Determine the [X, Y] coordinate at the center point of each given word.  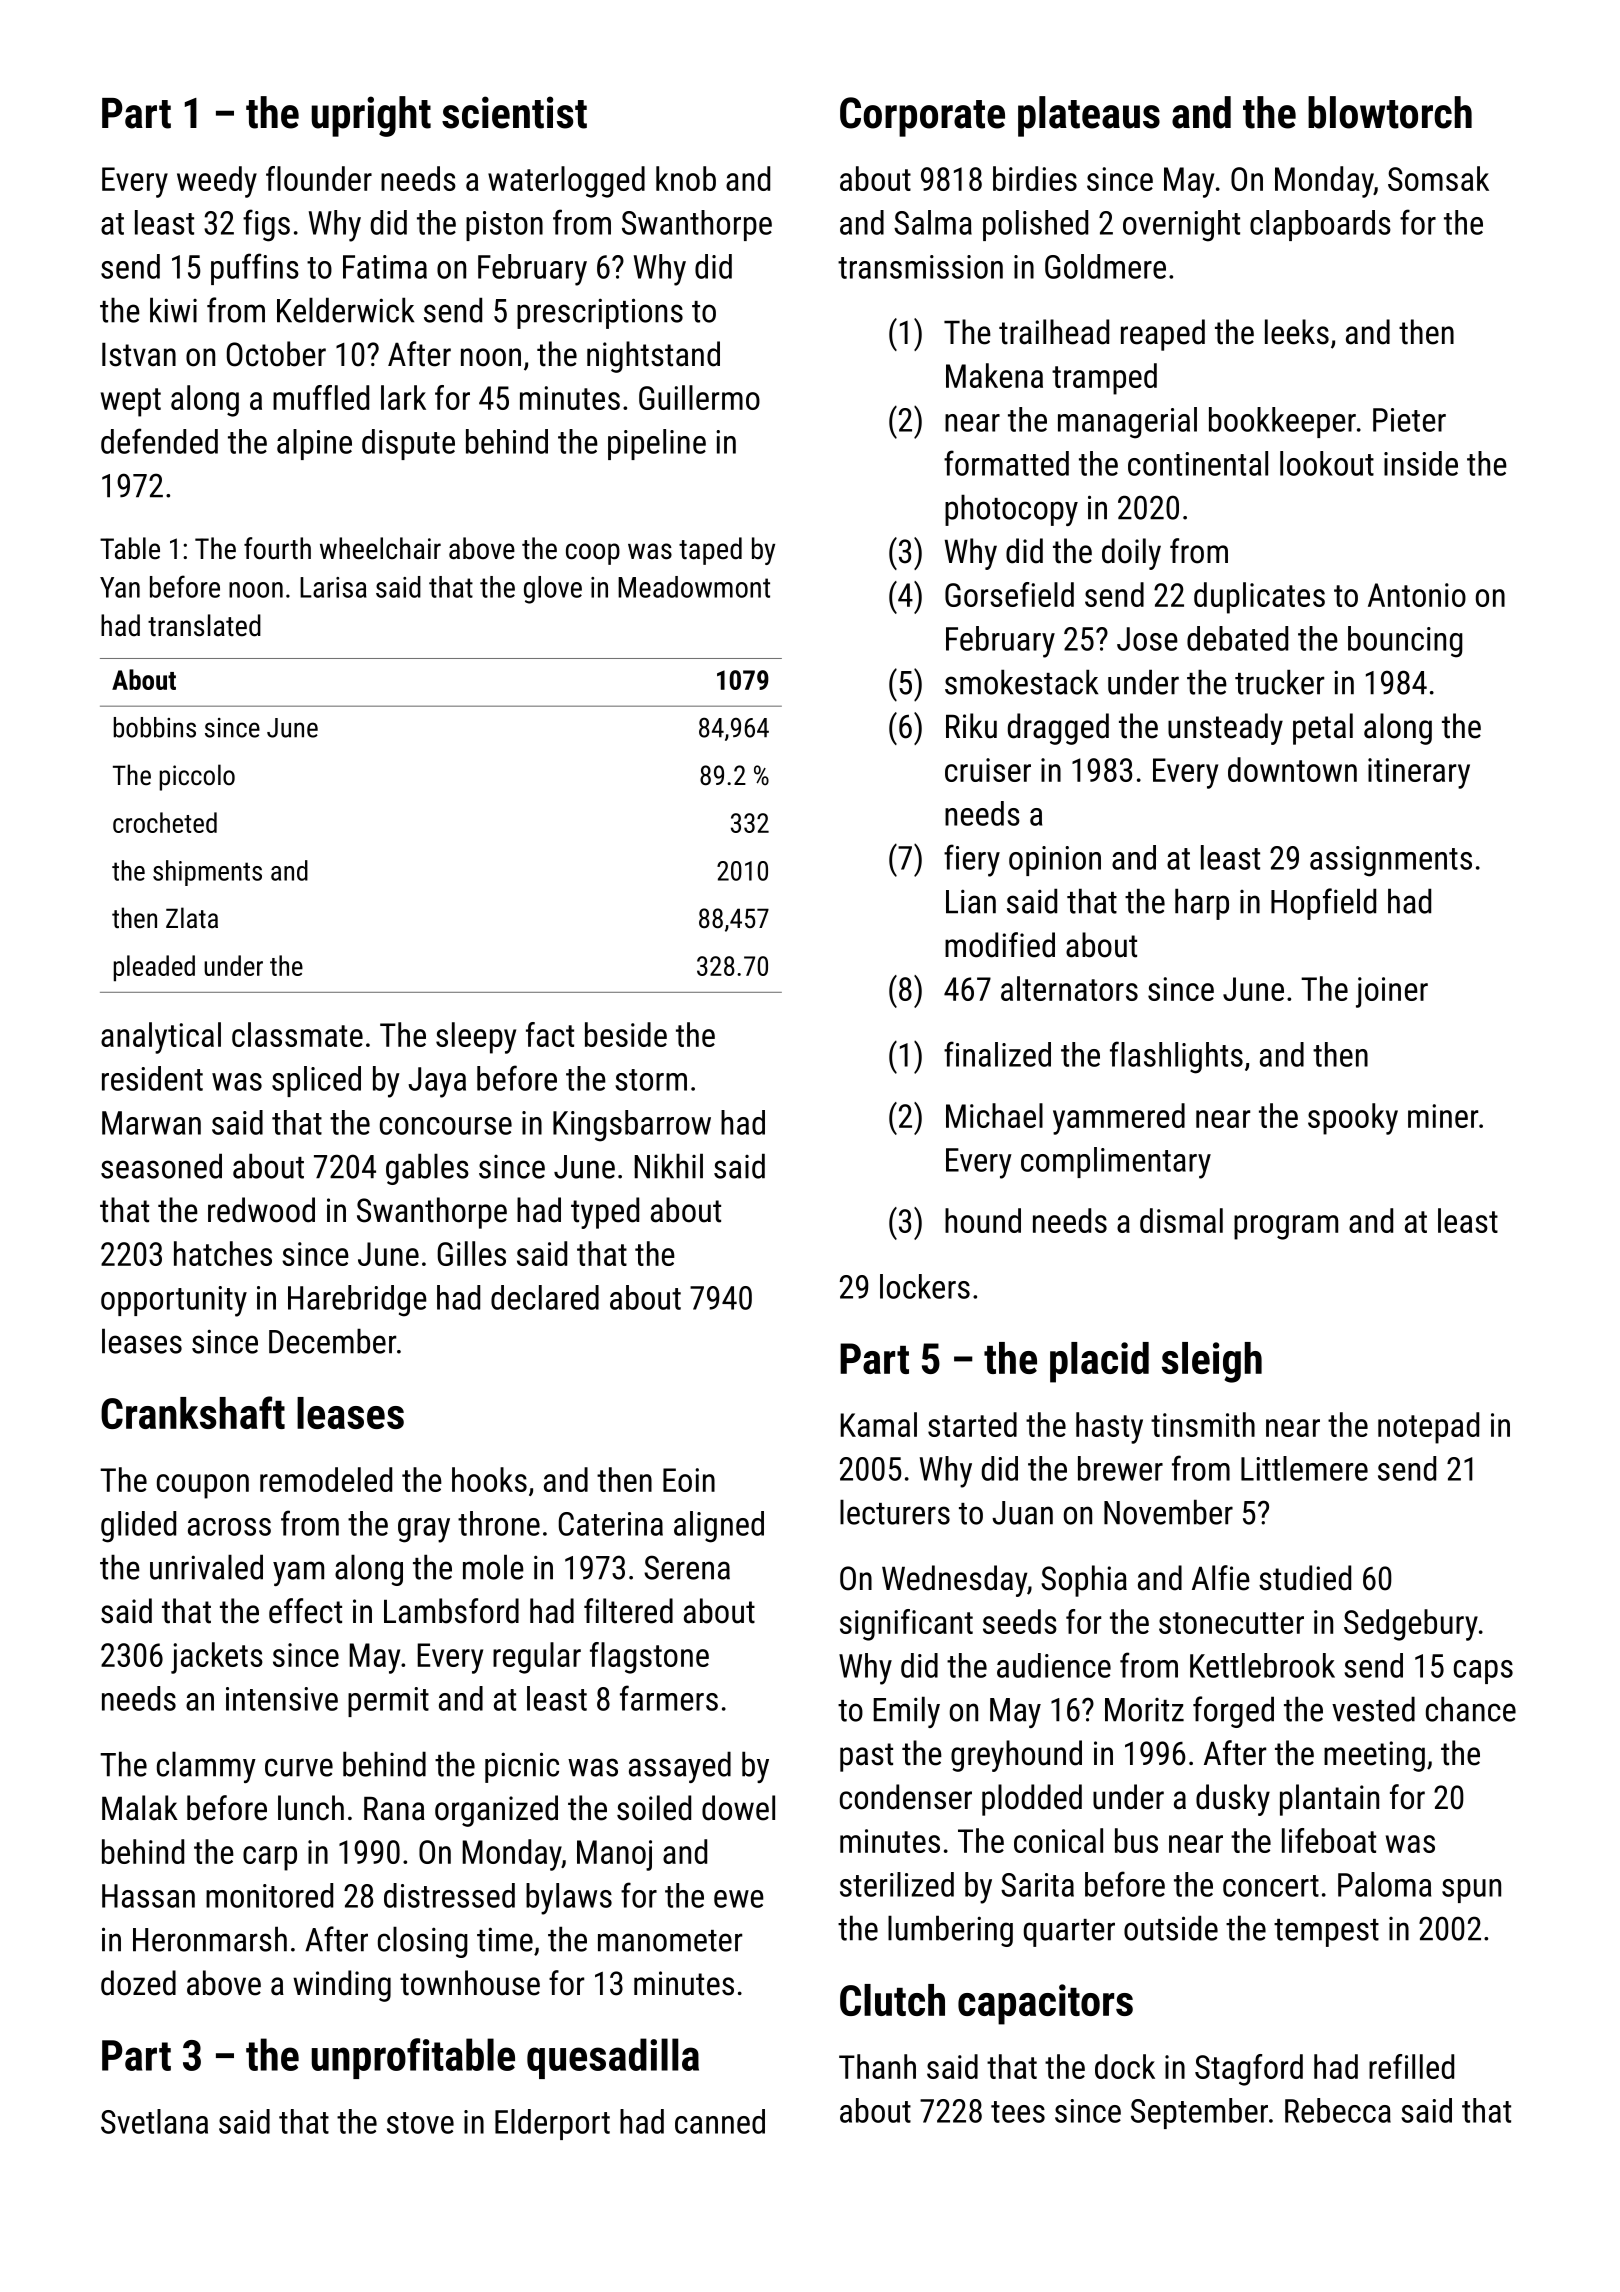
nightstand [653, 357]
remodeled [326, 1479]
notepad [1428, 1428]
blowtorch [1390, 112]
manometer [670, 1941]
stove [420, 2123]
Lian [971, 901]
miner [1443, 1116]
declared [545, 1297]
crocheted [165, 822]
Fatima [385, 267]
